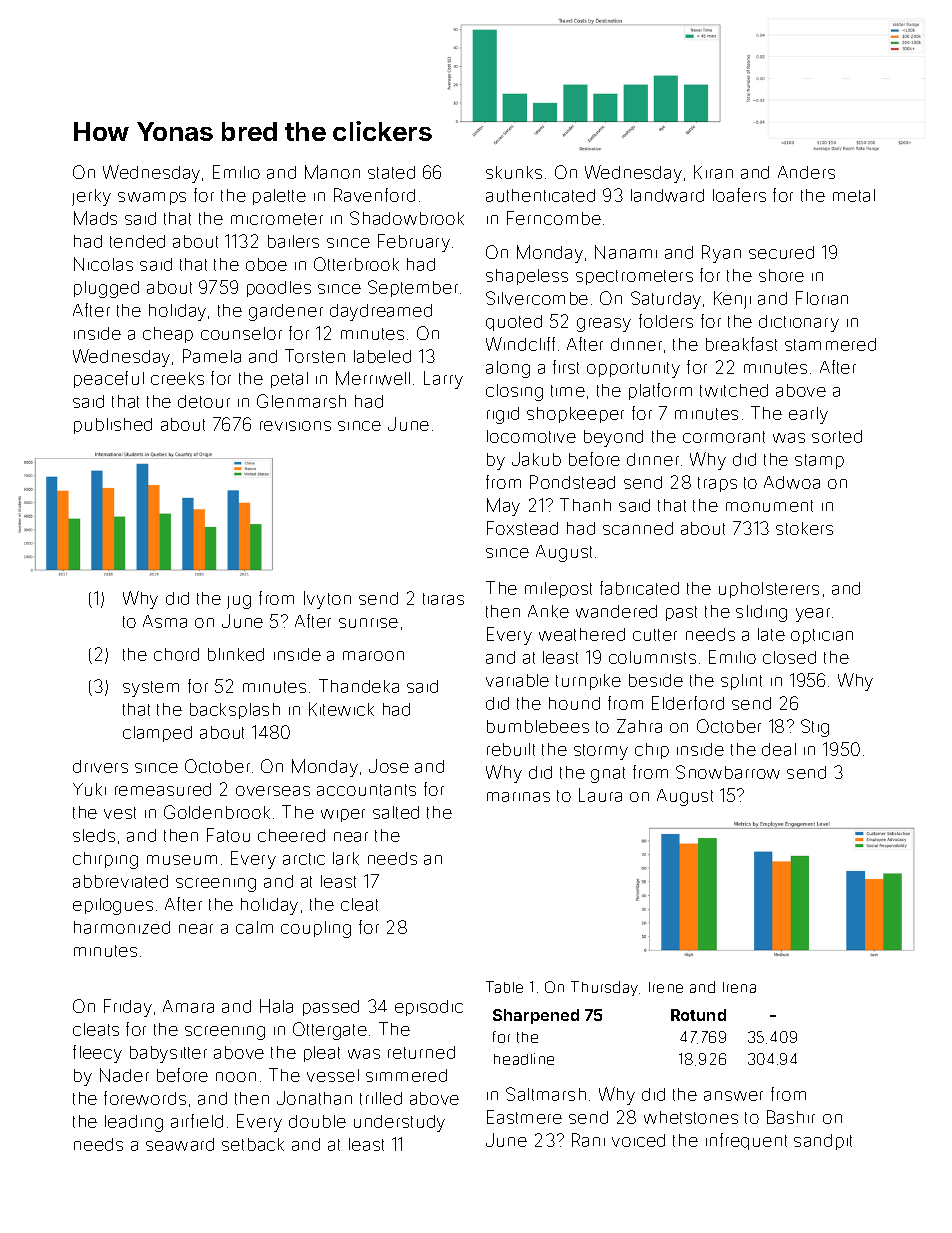 Image resolution: width=952 pixels, height=1233 pixels. I want to click on remeasured, so click(163, 789).
